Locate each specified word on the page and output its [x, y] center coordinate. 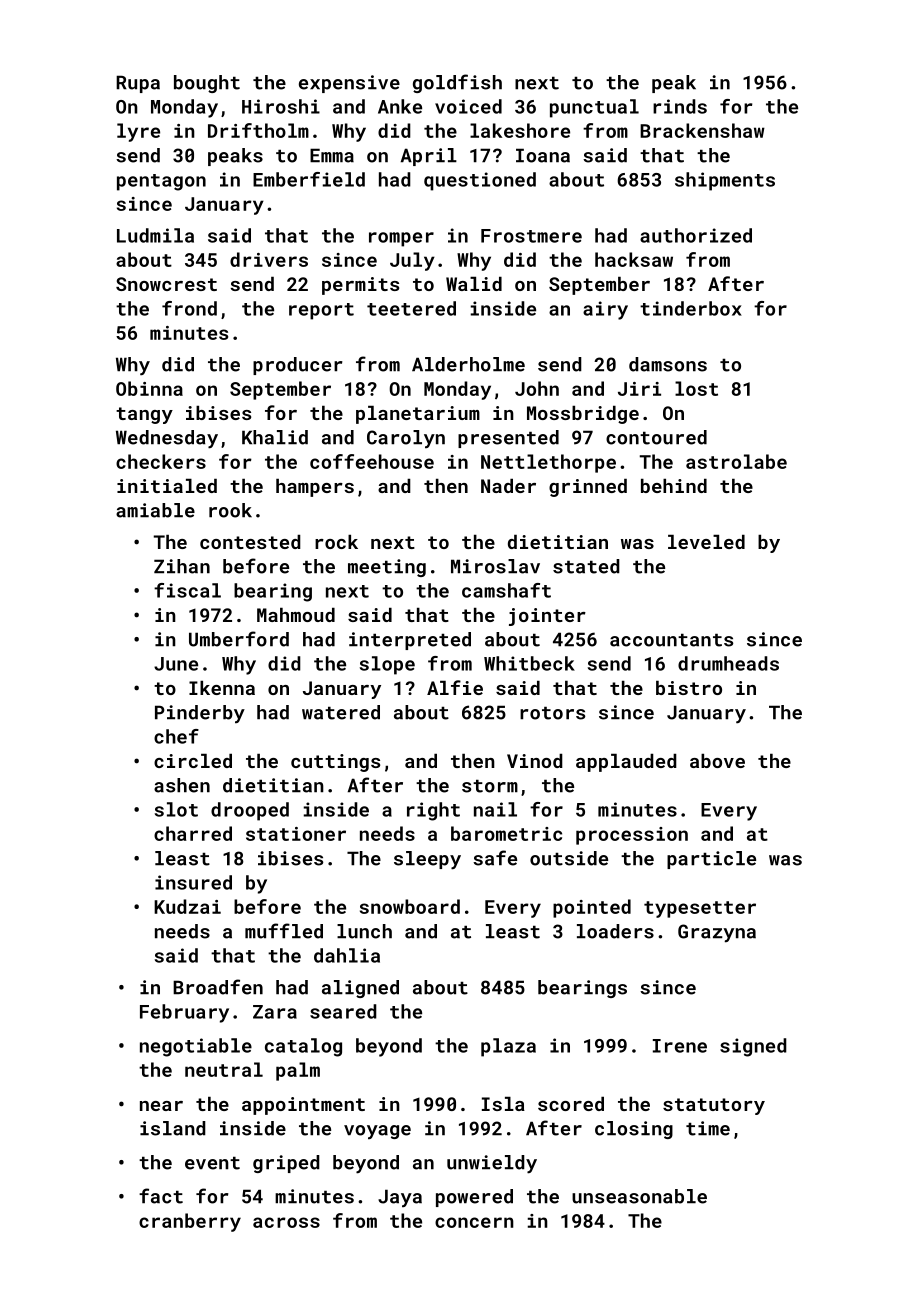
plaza [508, 1047]
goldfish [457, 83]
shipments [725, 181]
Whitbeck [529, 663]
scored [571, 1104]
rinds [680, 106]
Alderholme [468, 364]
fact [161, 1196]
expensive [349, 84]
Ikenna [222, 688]
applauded [626, 763]
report [321, 311]
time [708, 1128]
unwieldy [492, 1164]
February [184, 1013]
